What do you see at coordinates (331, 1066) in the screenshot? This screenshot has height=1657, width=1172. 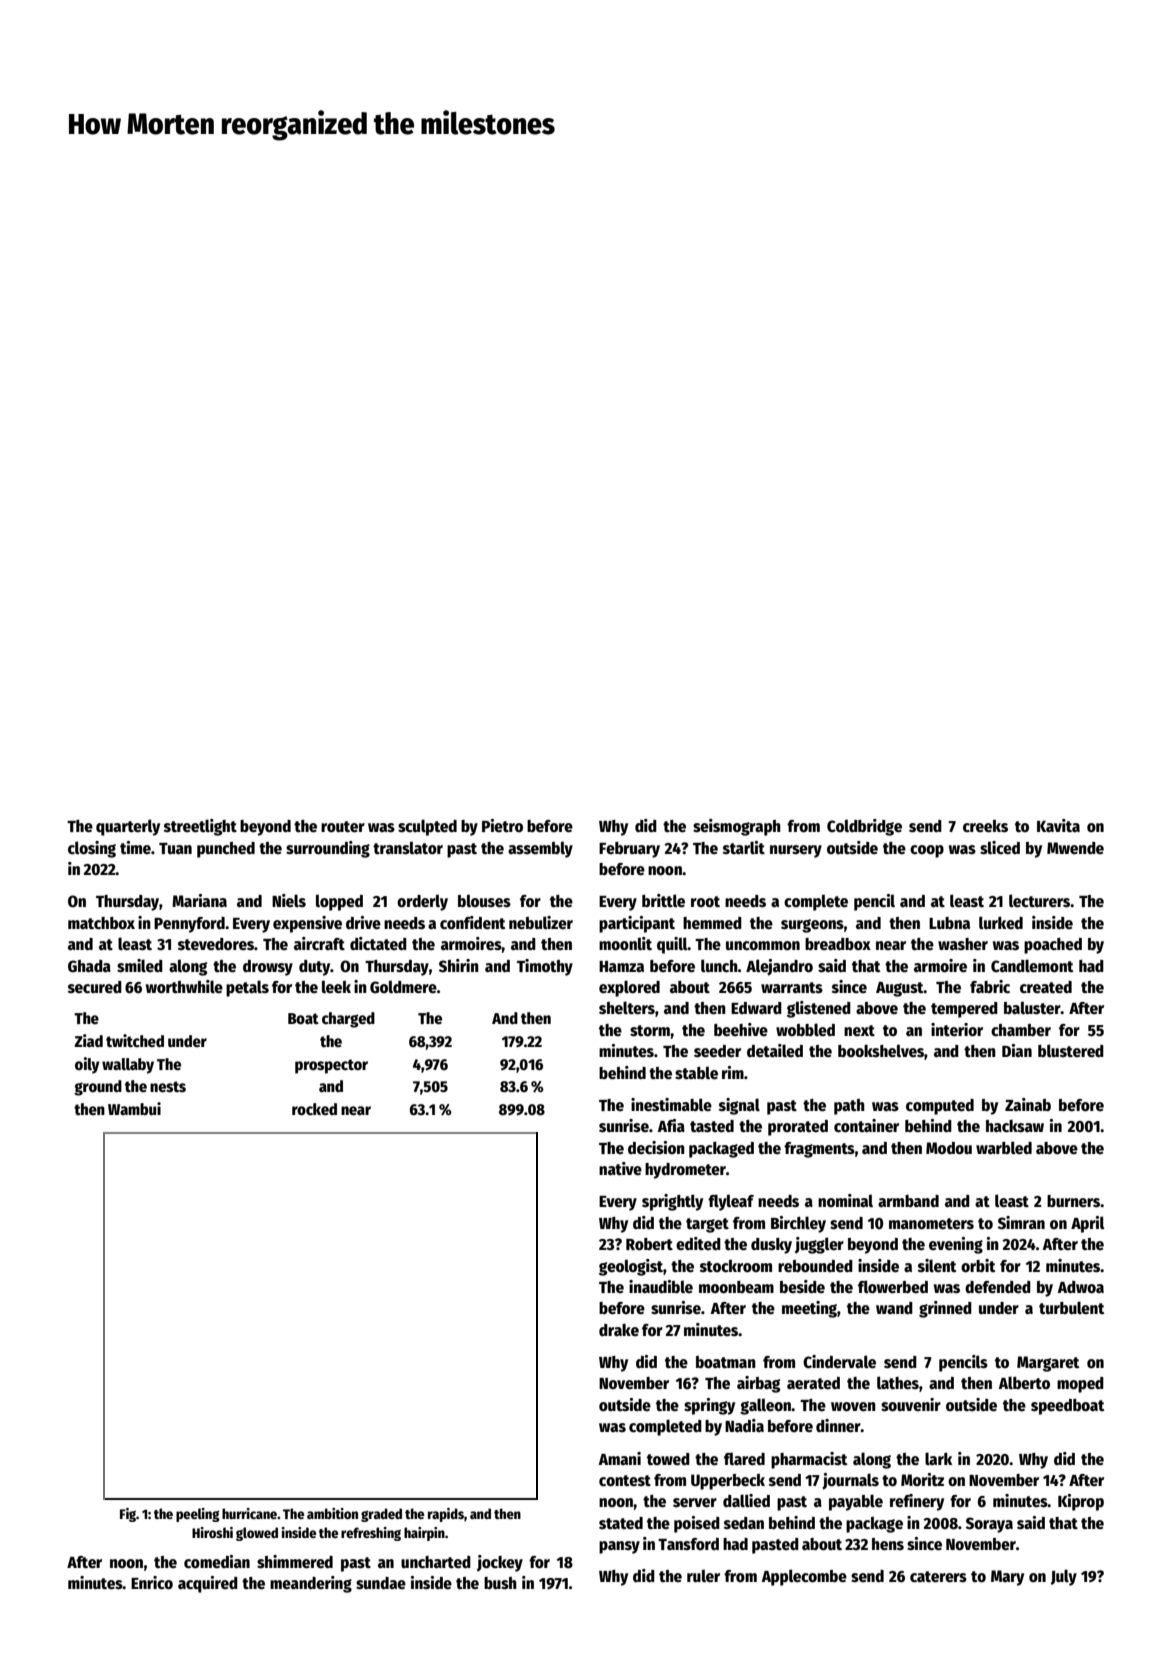 I see `prospector` at bounding box center [331, 1066].
